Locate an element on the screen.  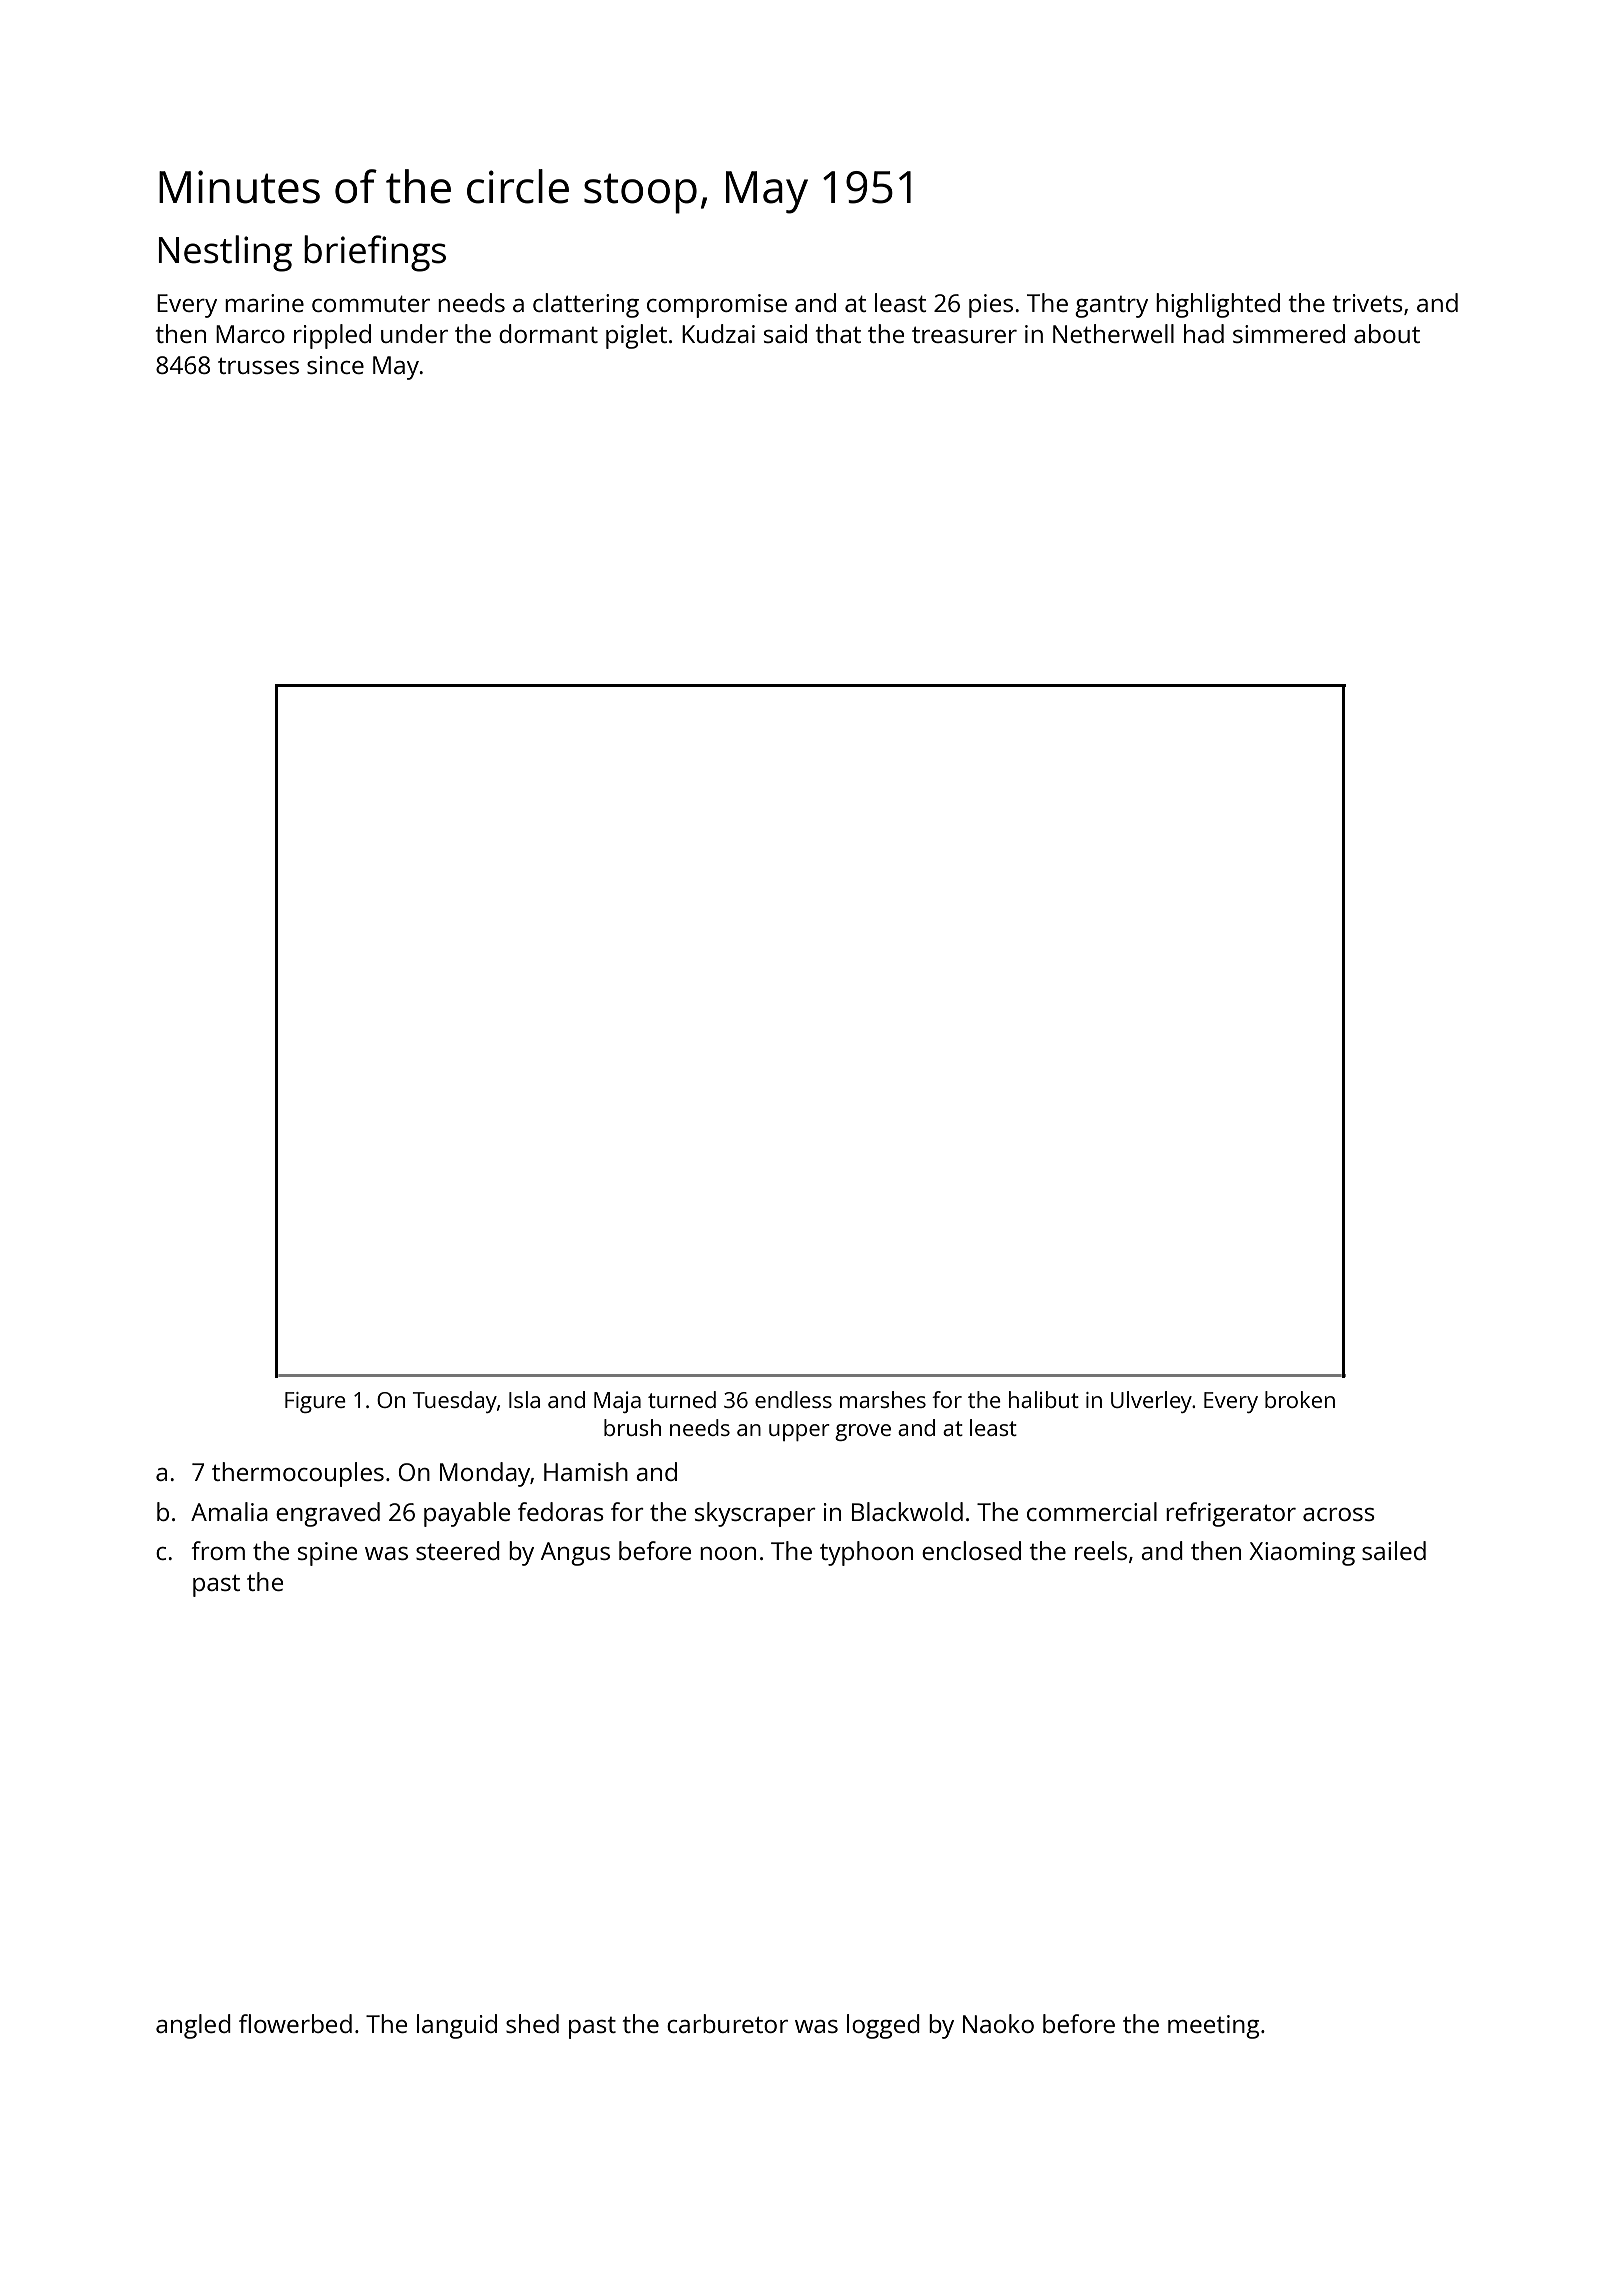
Figure is located at coordinates (315, 1402).
